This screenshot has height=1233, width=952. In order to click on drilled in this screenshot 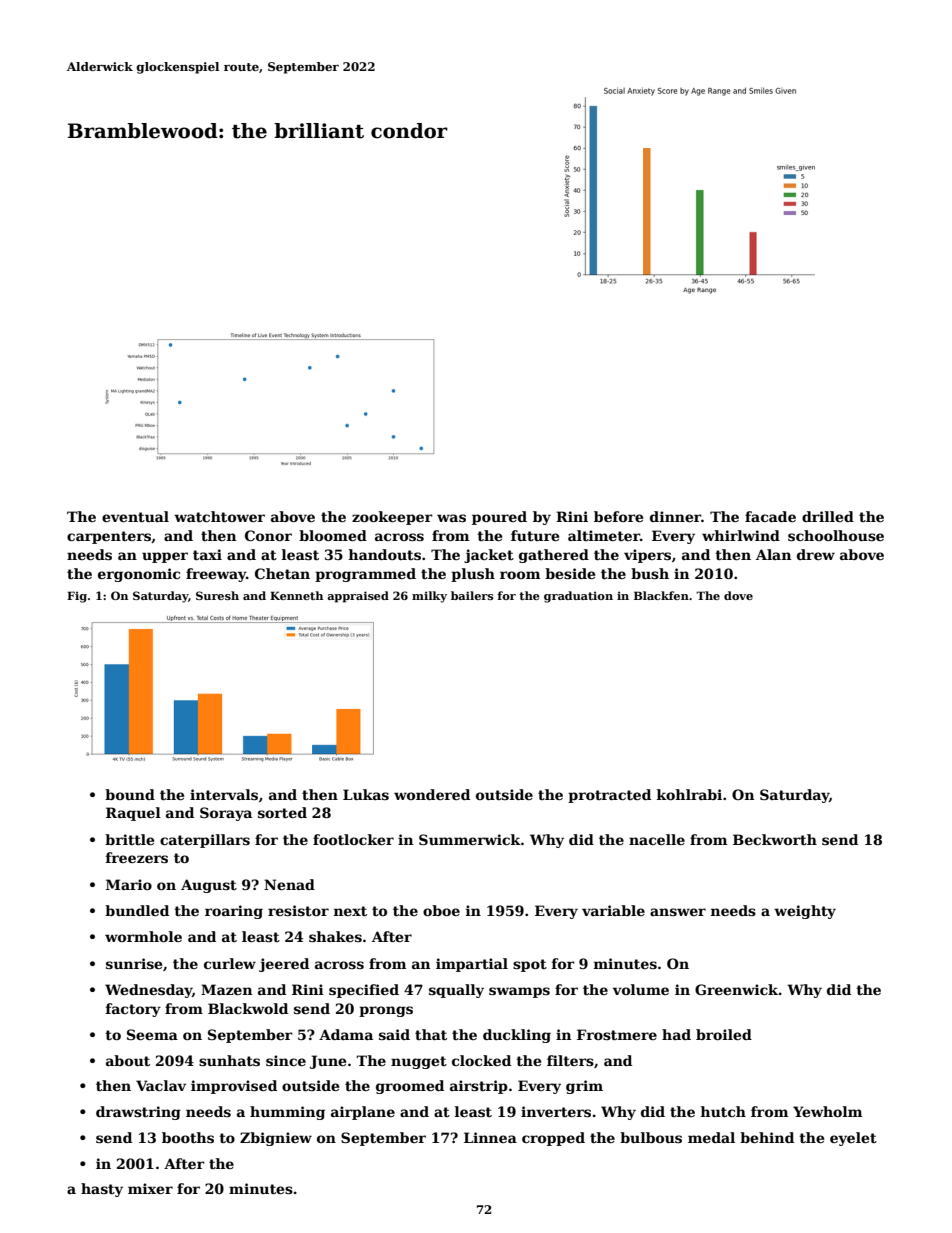, I will do `click(828, 516)`.
